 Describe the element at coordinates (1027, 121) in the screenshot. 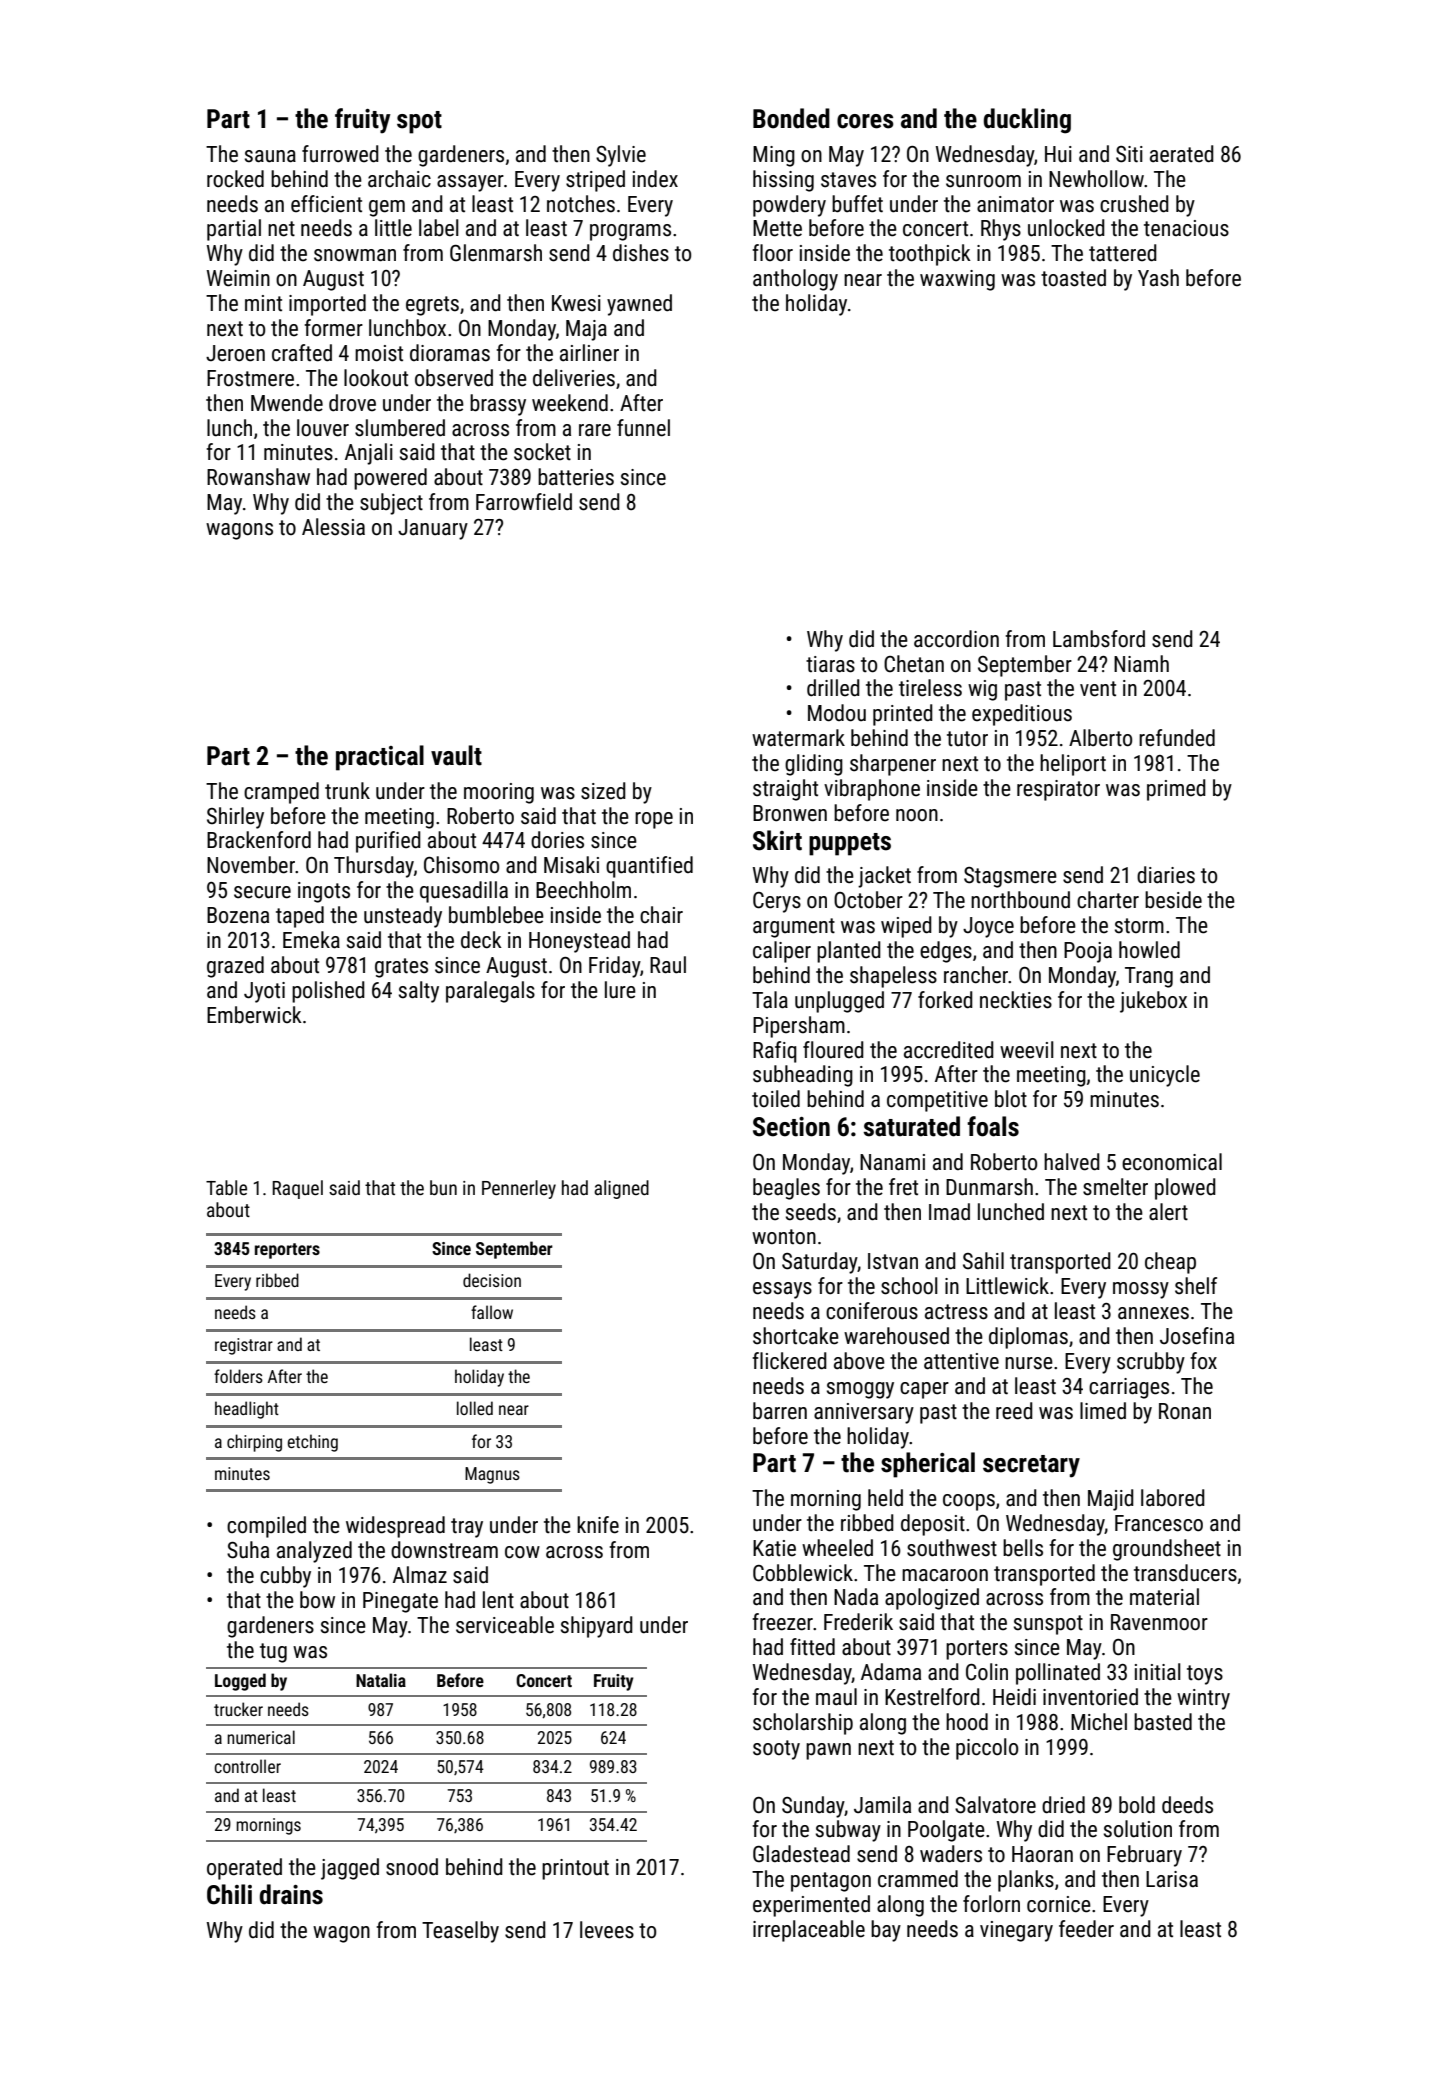

I see `duckling` at that location.
